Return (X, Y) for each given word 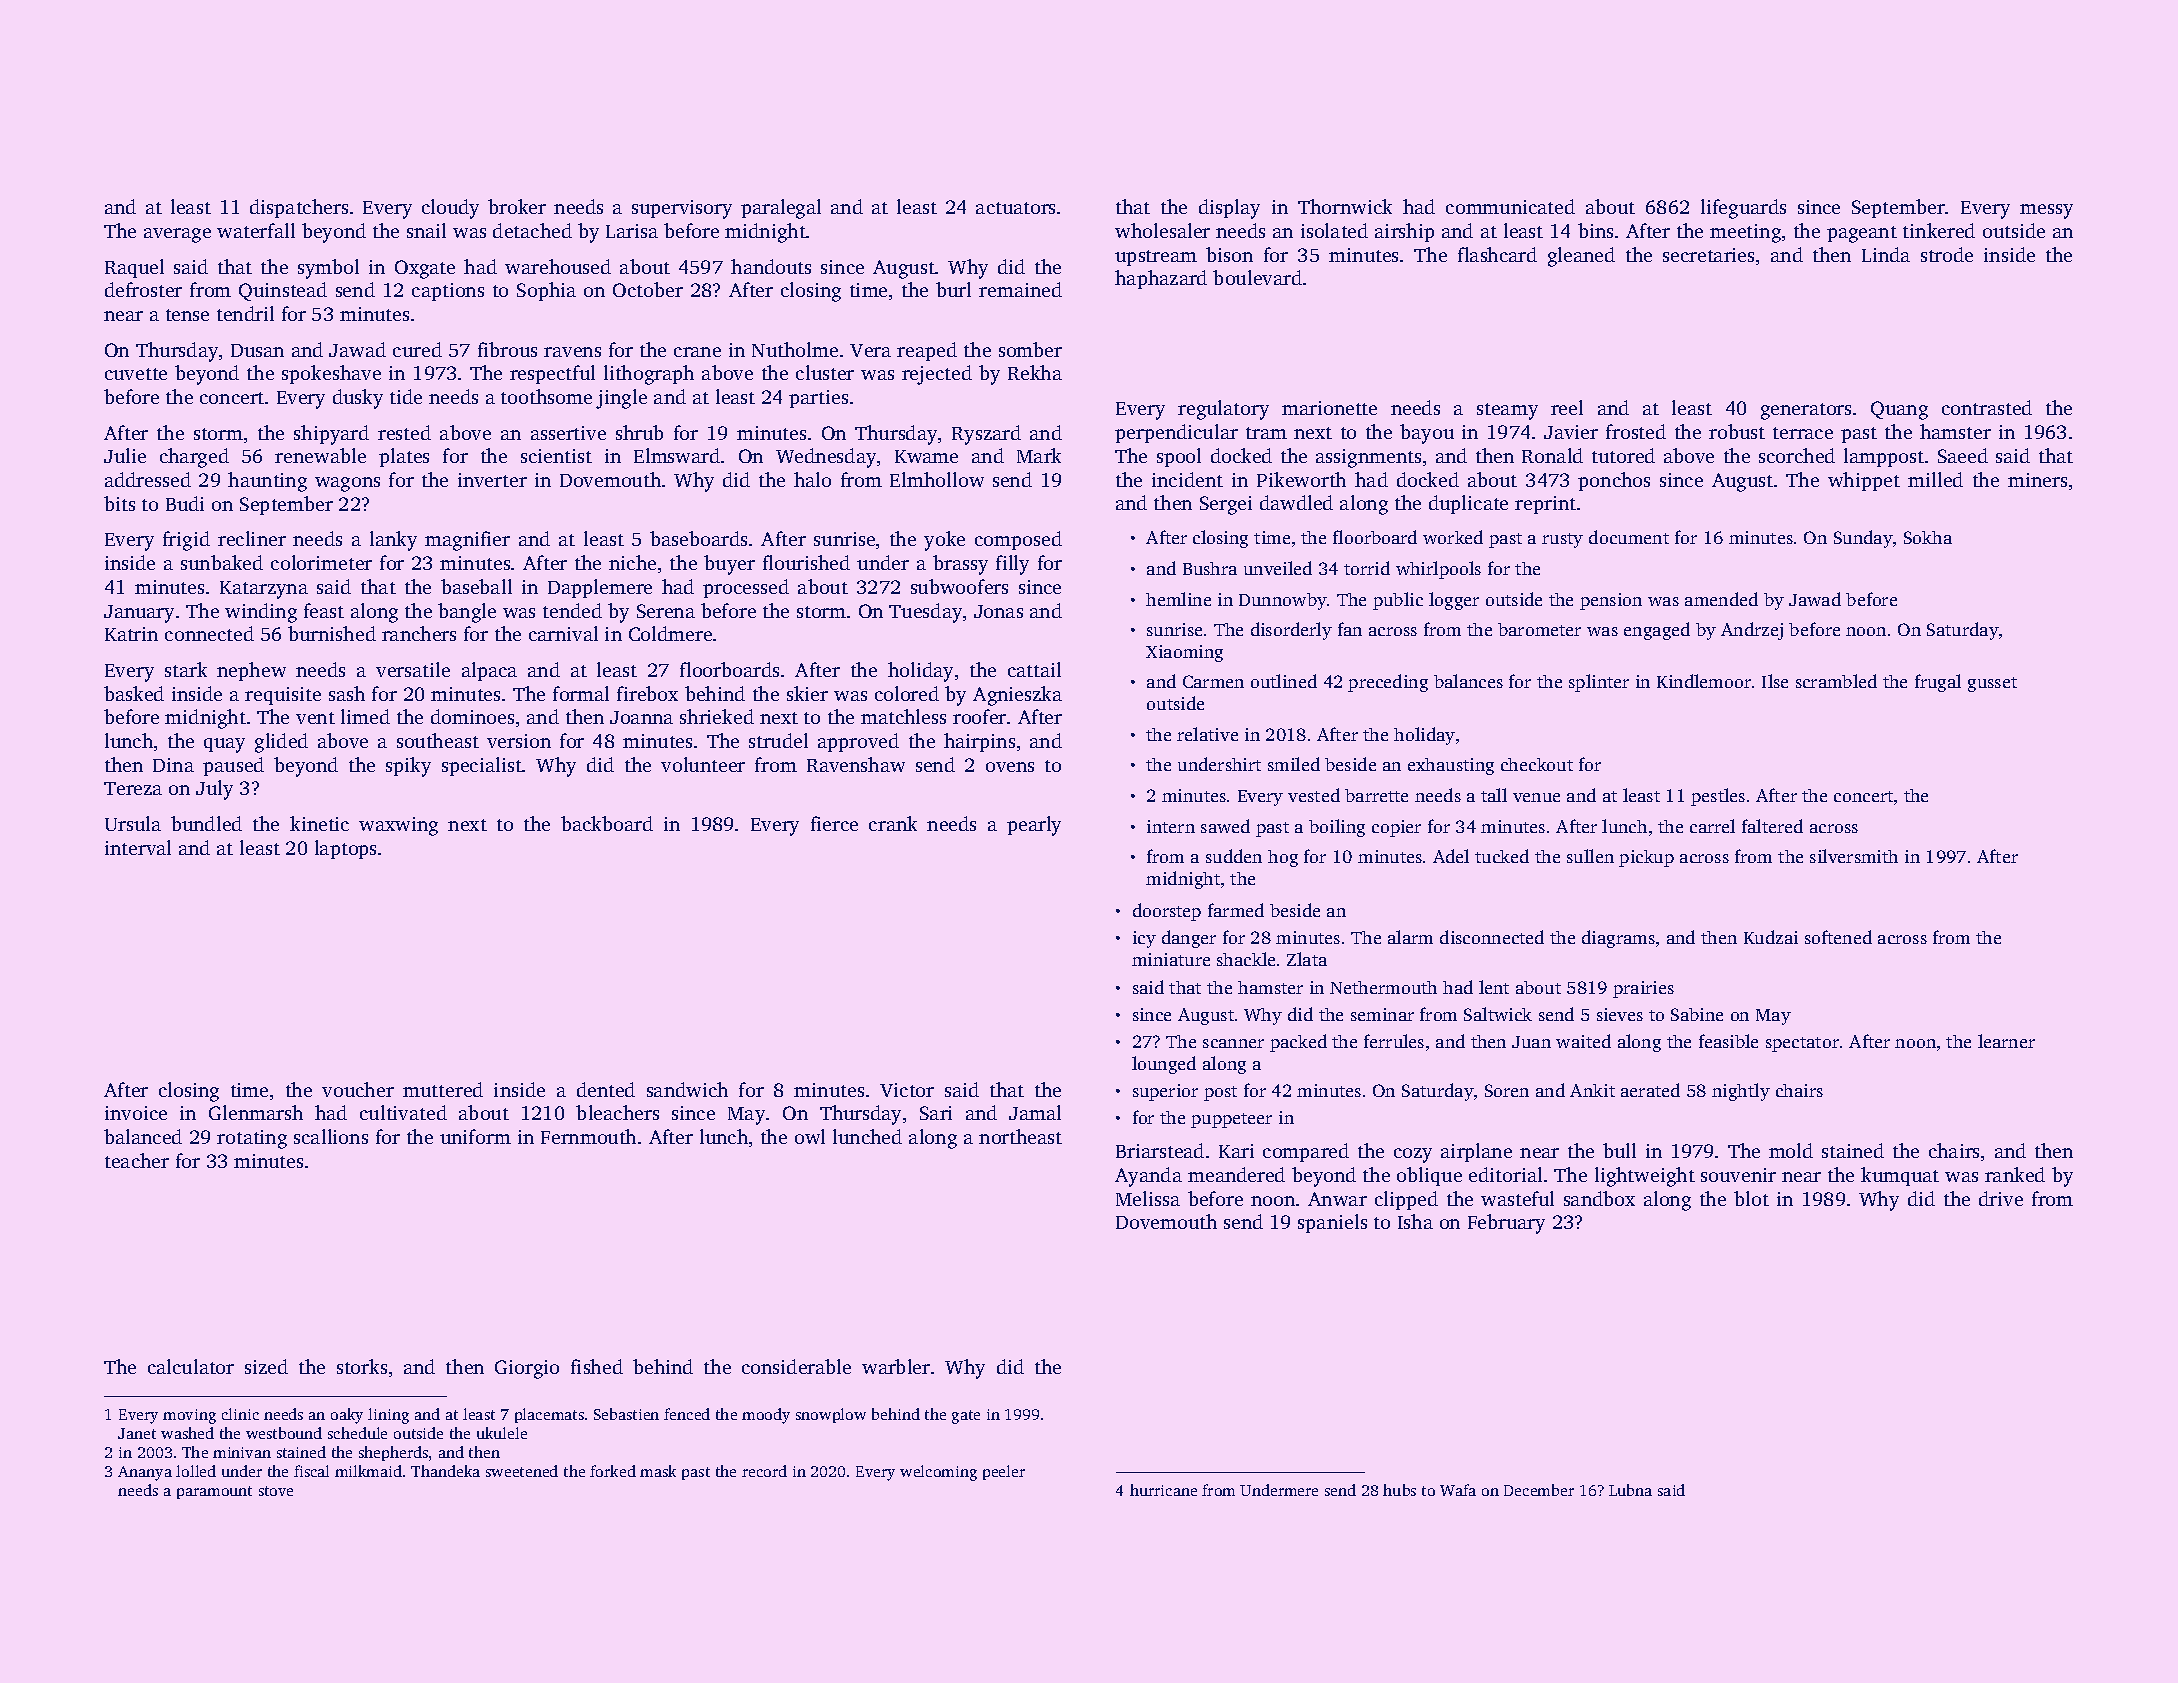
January (139, 614)
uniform (475, 1136)
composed (1018, 540)
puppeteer (1231, 1120)
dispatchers (299, 208)
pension (1611, 601)
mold (1791, 1150)
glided (281, 743)
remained (1020, 289)
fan (1350, 629)
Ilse (1775, 681)
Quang (1899, 410)
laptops (345, 849)
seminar (1382, 1014)
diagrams (1618, 939)
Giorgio (527, 1369)
